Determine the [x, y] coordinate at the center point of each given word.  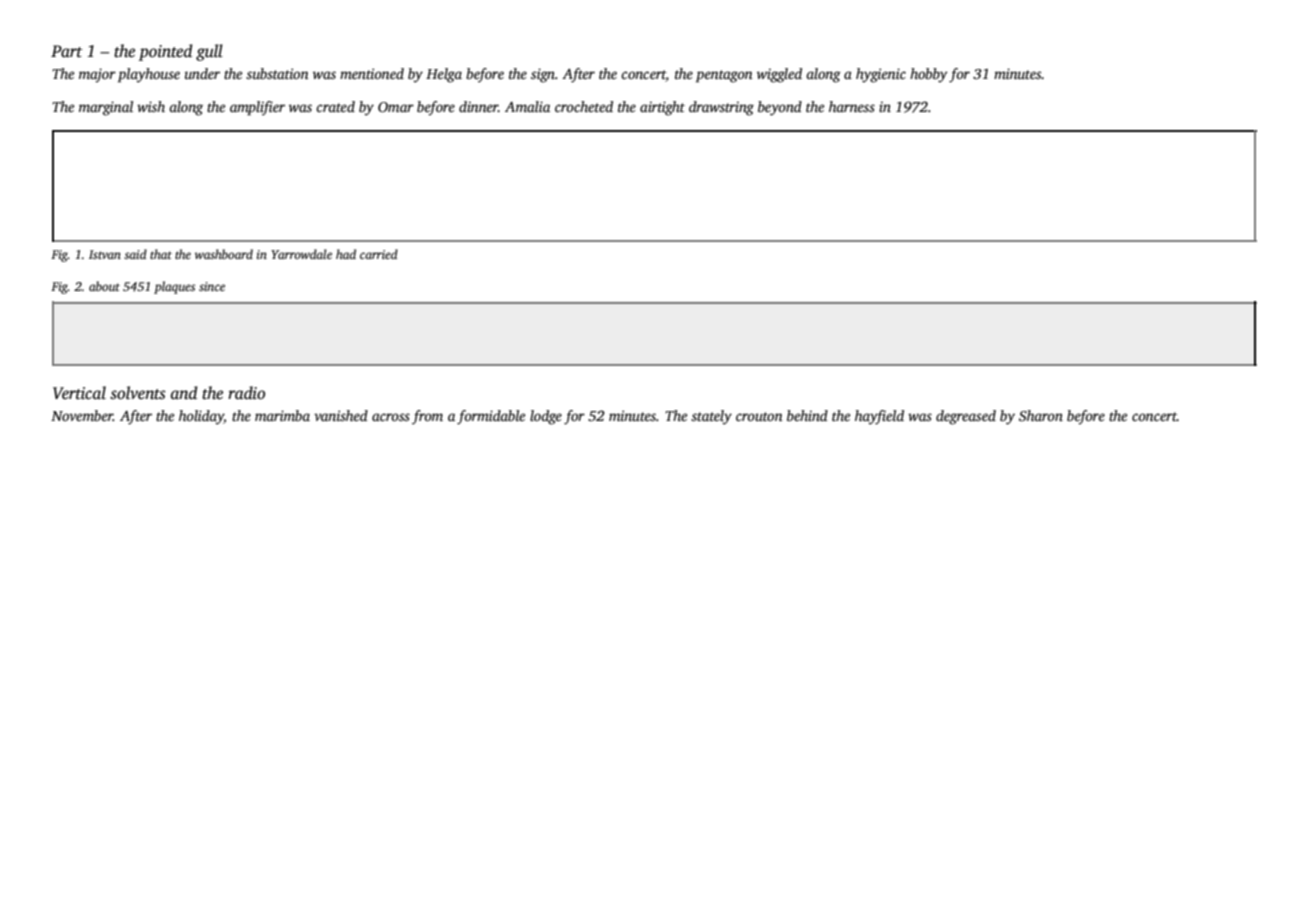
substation [277, 73]
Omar [396, 107]
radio [246, 393]
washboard [224, 254]
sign [543, 75]
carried [379, 254]
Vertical [79, 393]
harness [852, 106]
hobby [929, 75]
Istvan [105, 254]
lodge [546, 417]
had [346, 254]
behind [807, 415]
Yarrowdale [301, 254]
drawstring [721, 108]
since [212, 286]
